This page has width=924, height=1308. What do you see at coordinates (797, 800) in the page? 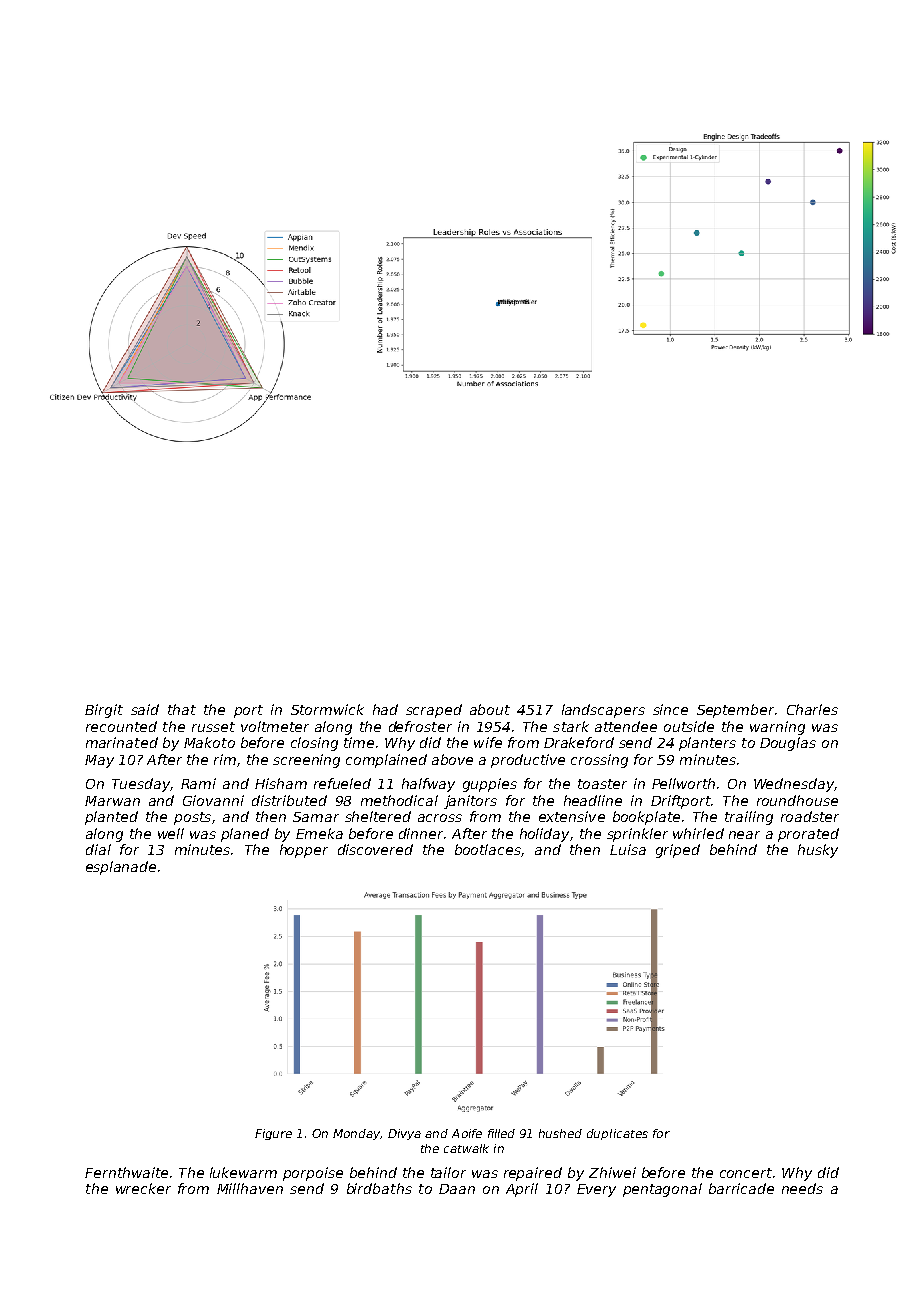
I see `roundhouse` at bounding box center [797, 800].
